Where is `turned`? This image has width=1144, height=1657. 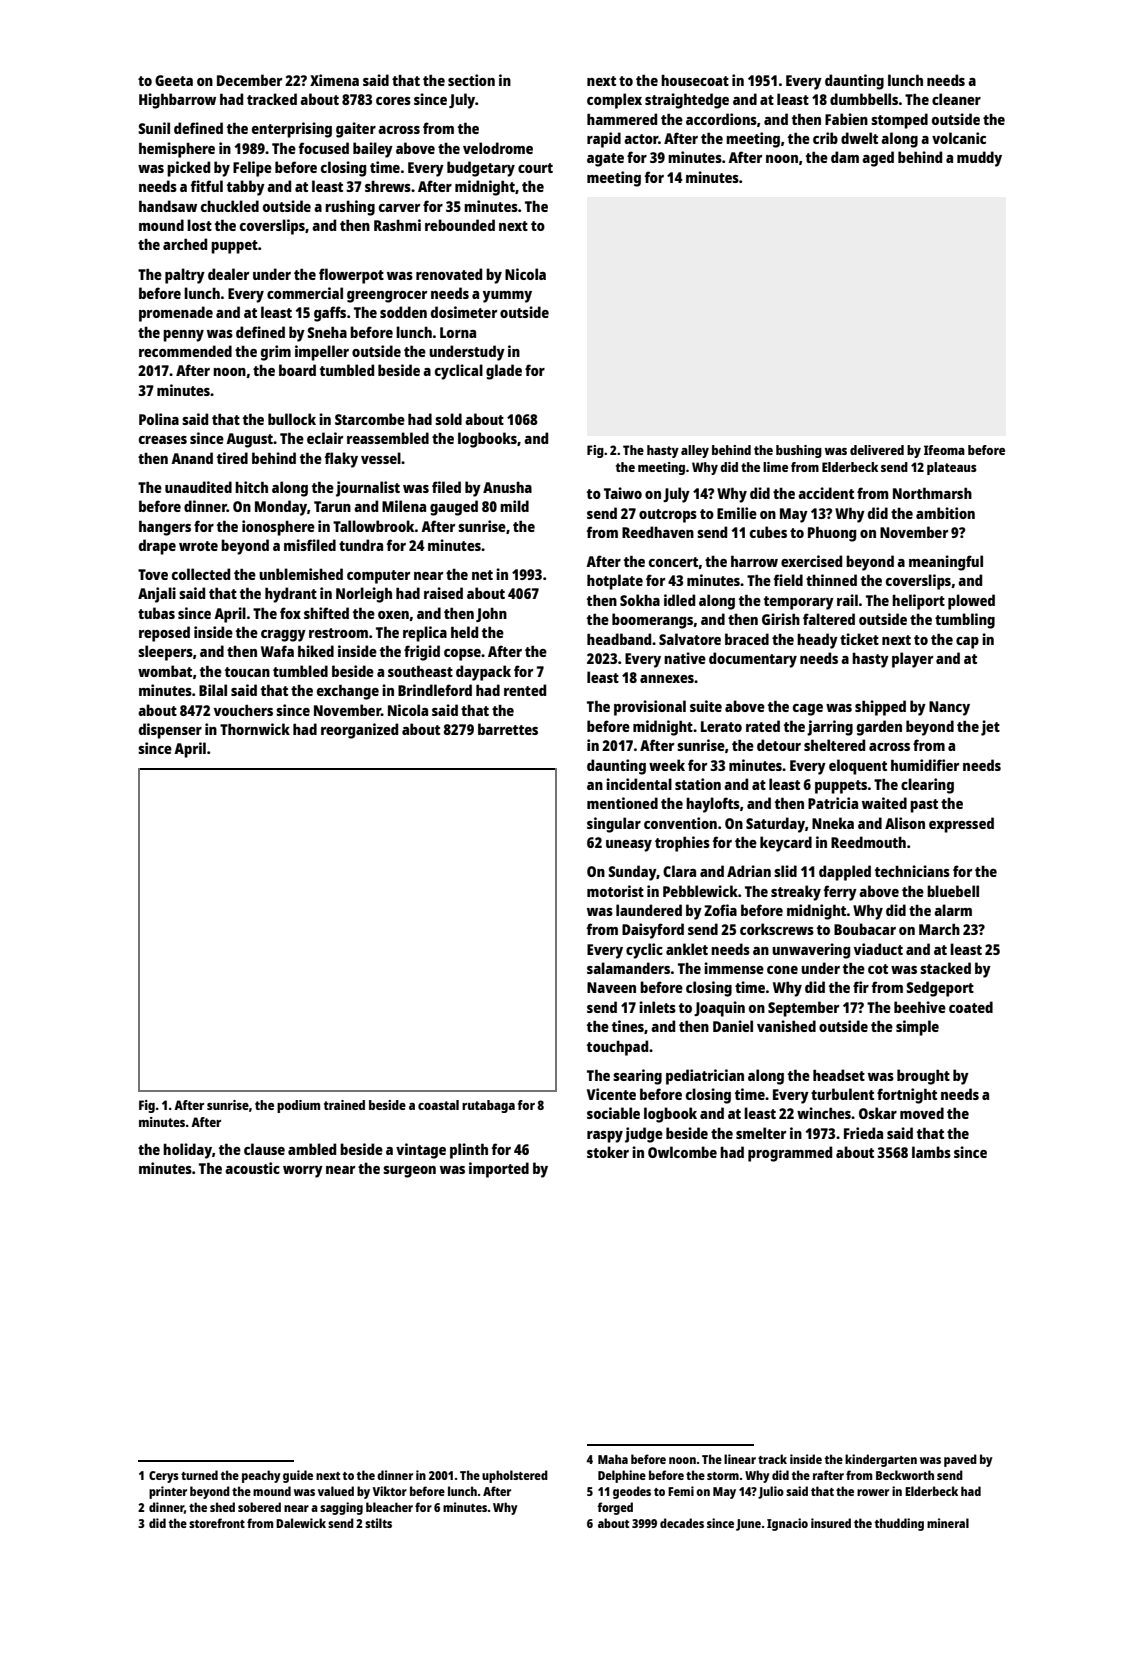
turned is located at coordinates (199, 1475).
